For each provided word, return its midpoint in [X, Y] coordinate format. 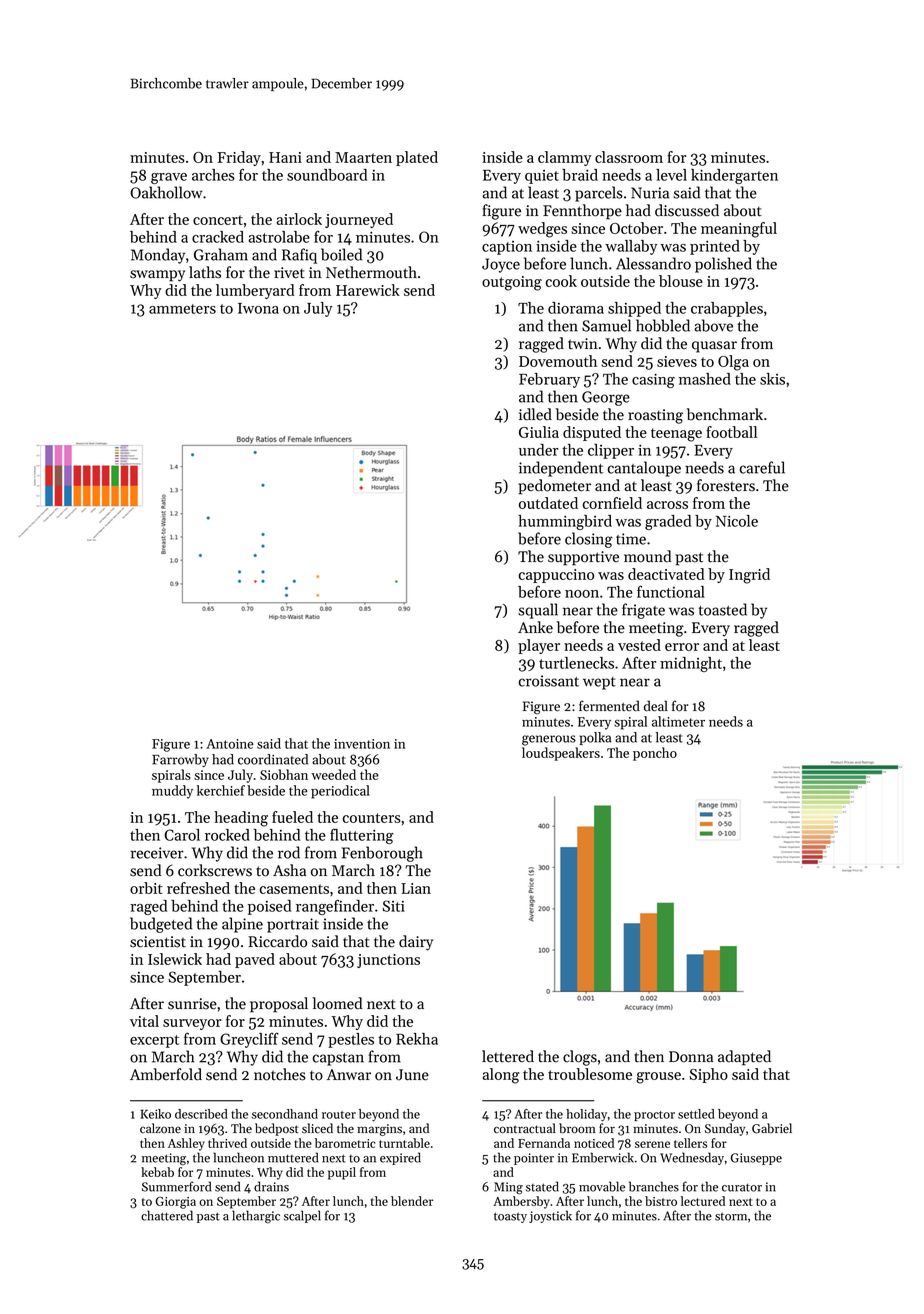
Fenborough [382, 854]
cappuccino [556, 576]
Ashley [186, 1144]
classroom [629, 157]
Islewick [175, 959]
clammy [565, 158]
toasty [510, 1217]
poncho [655, 754]
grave [169, 178]
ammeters [182, 309]
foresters [726, 485]
